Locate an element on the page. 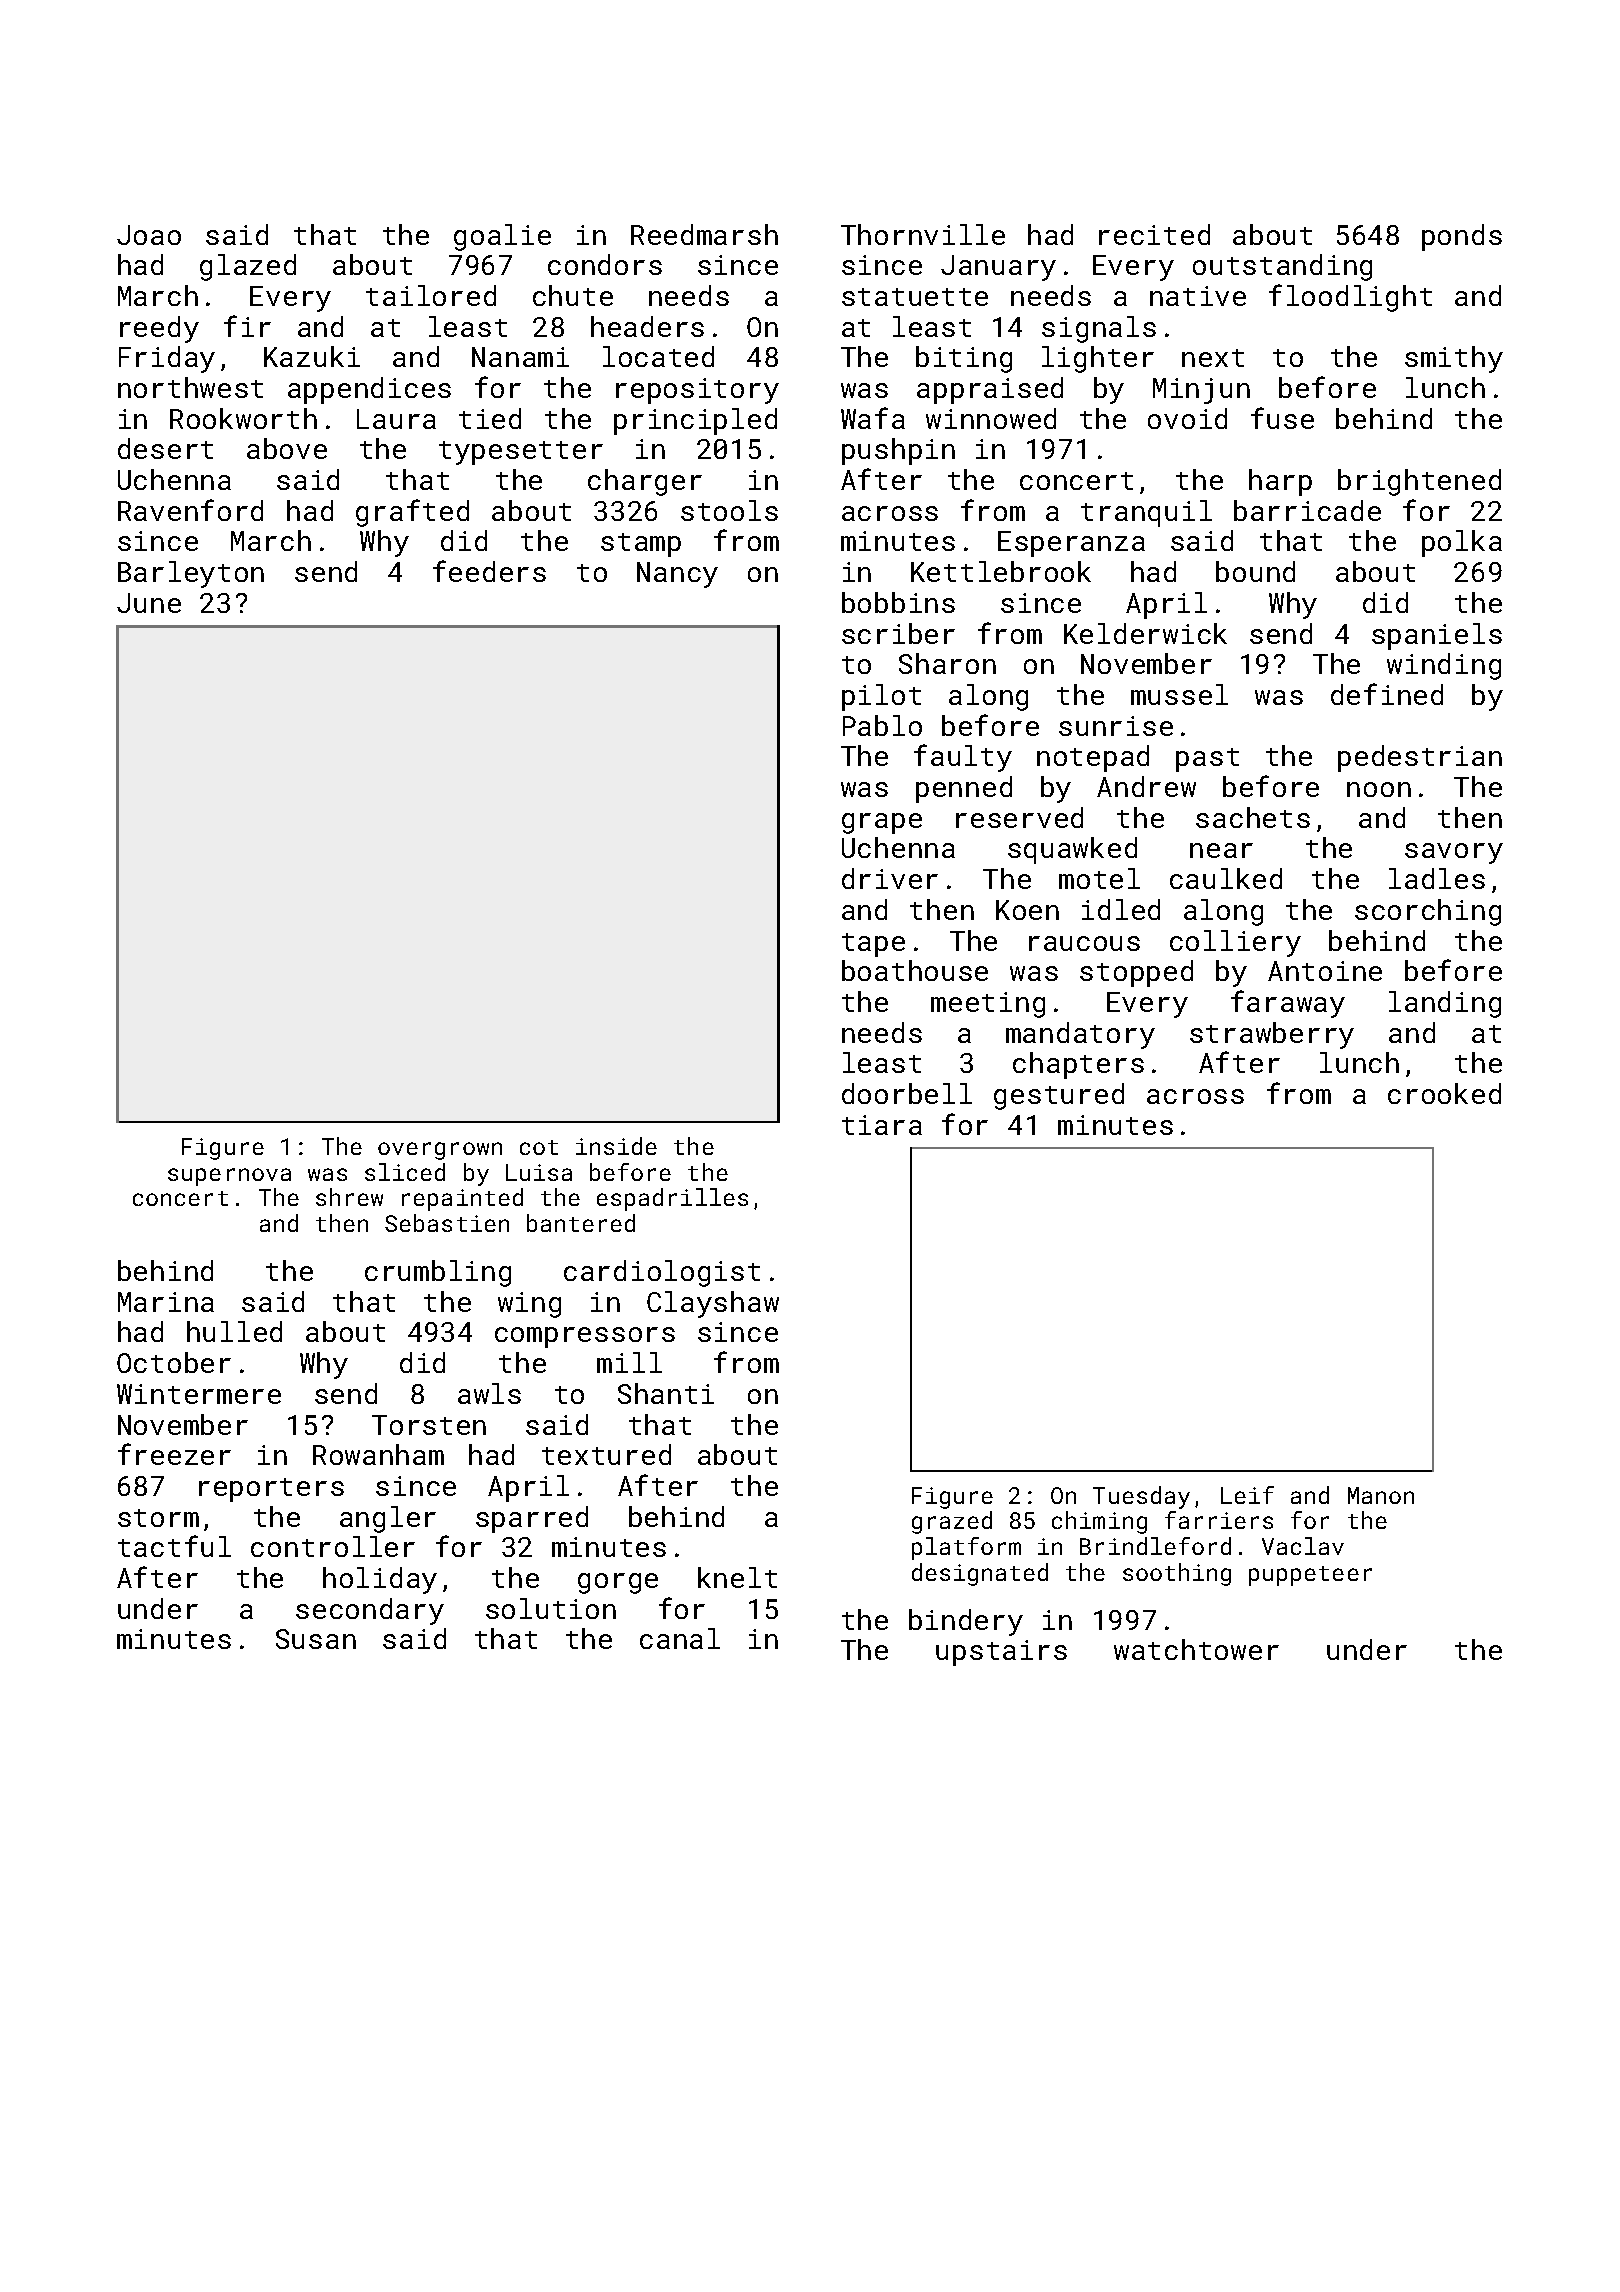  Reedmarsh is located at coordinates (704, 234).
